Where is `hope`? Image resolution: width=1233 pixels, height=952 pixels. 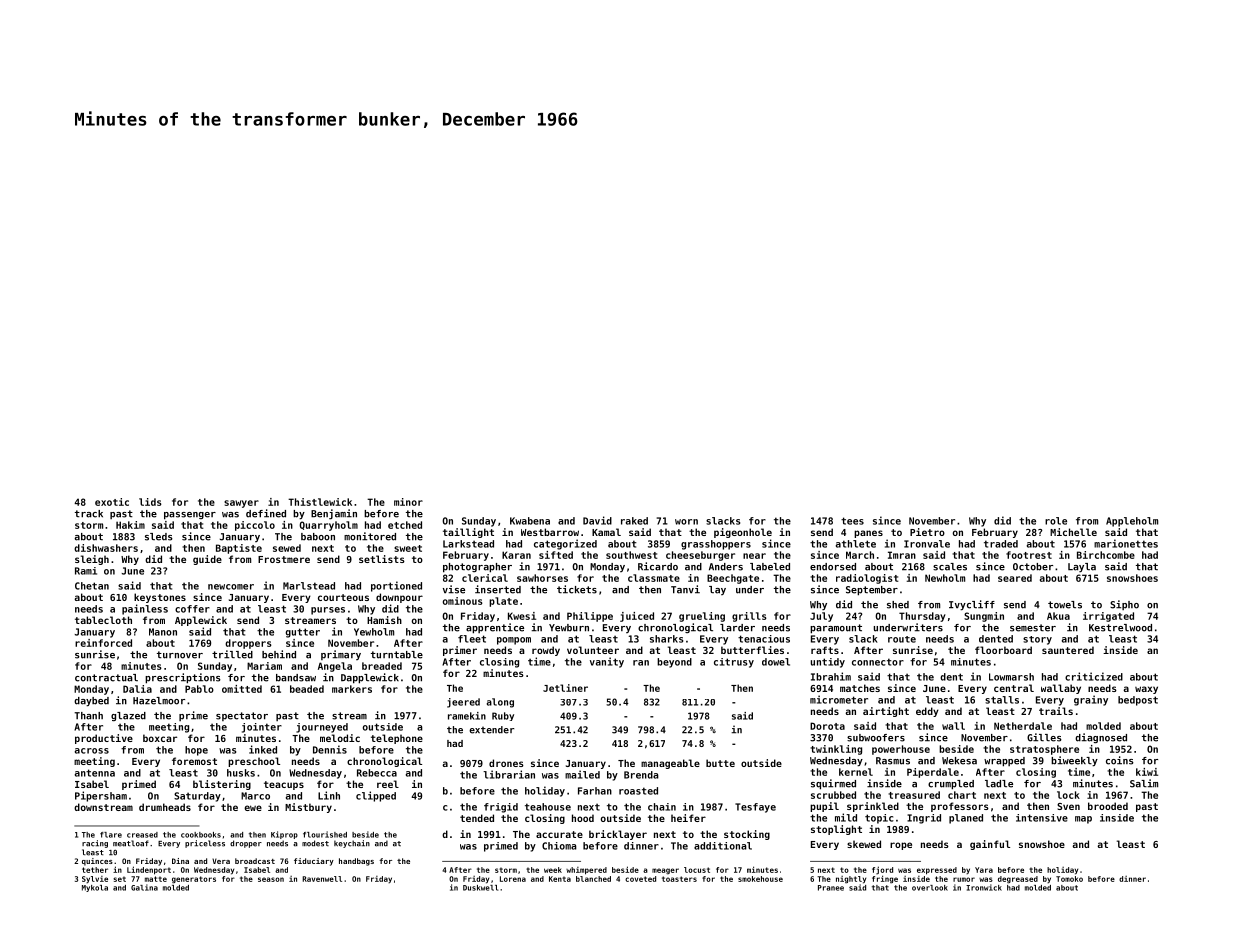 hope is located at coordinates (196, 751).
